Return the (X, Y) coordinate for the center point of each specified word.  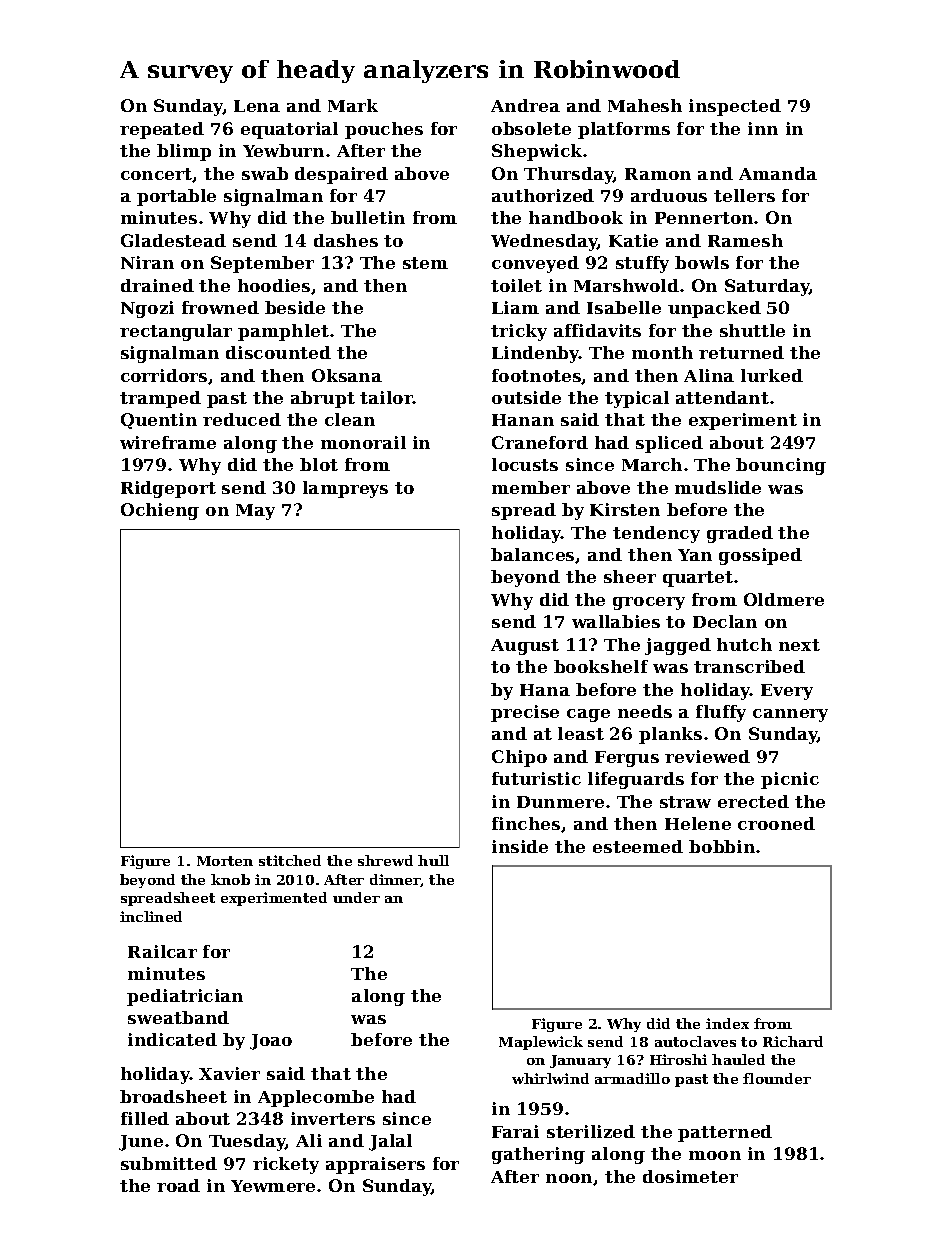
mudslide (718, 487)
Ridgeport (168, 489)
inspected (735, 107)
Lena (257, 106)
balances (532, 554)
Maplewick (541, 1043)
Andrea (525, 105)
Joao (271, 1042)
